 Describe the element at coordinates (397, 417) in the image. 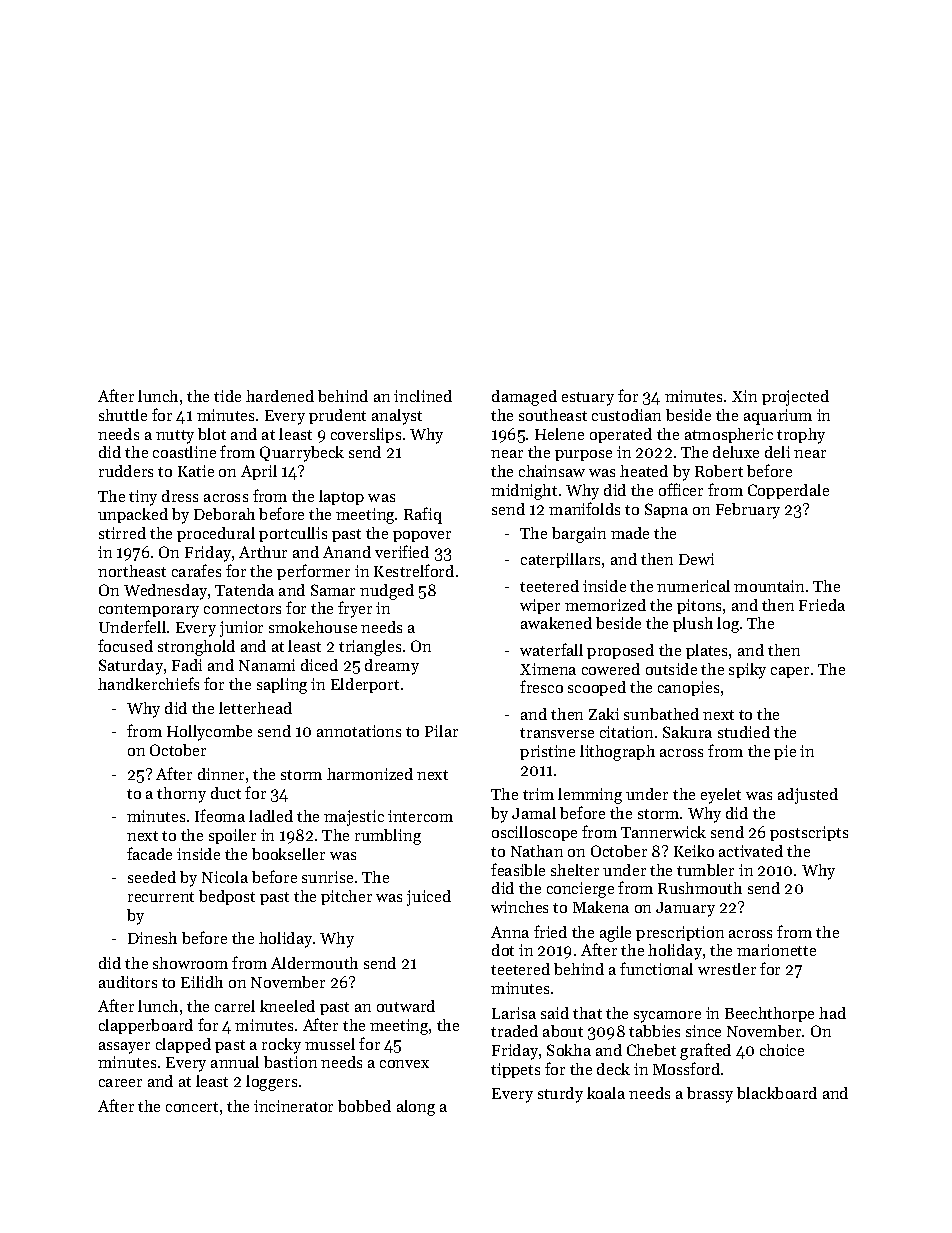

I see `analyst` at that location.
